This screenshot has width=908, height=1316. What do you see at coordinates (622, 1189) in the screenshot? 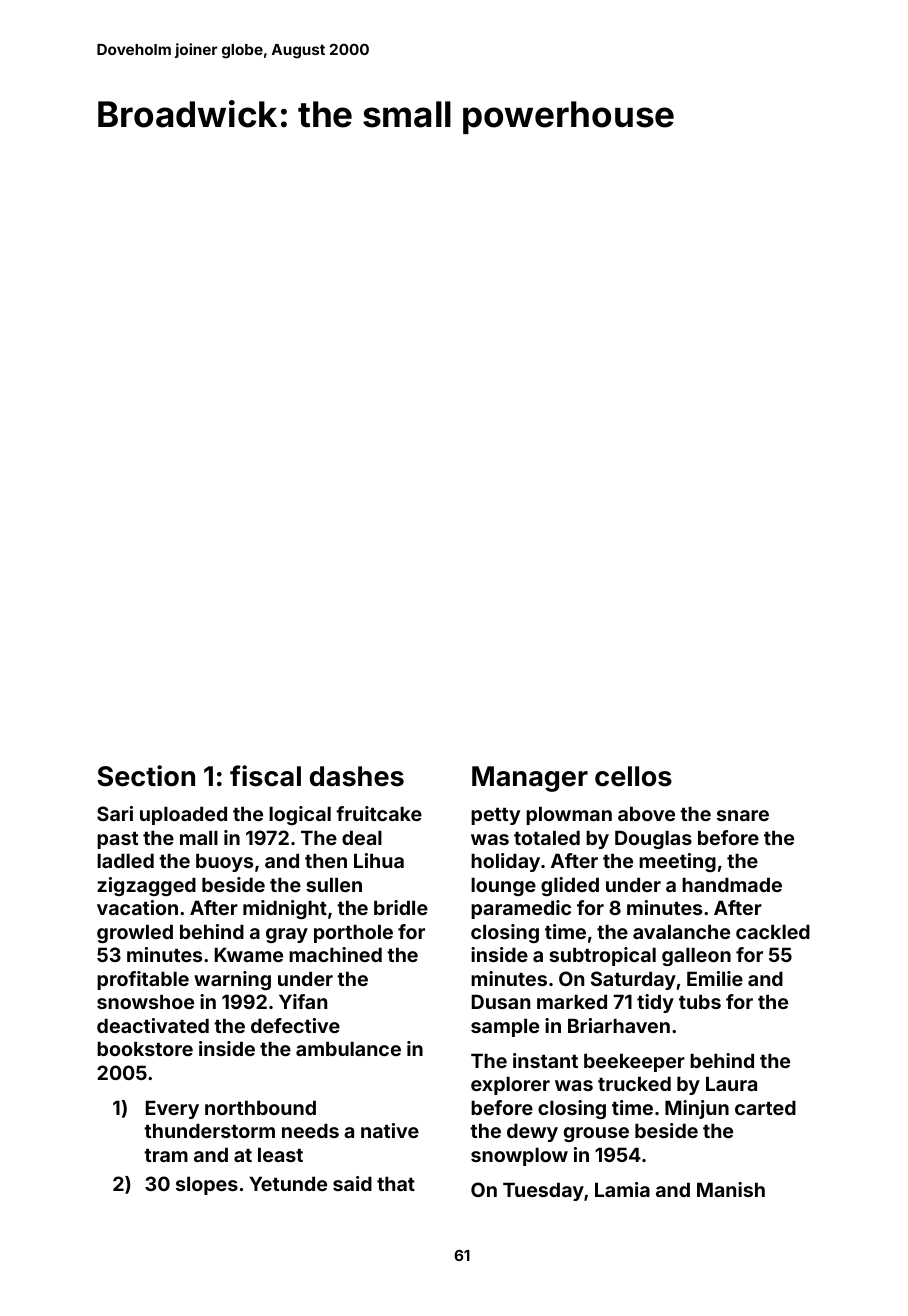
I see `Lamia` at bounding box center [622, 1189].
